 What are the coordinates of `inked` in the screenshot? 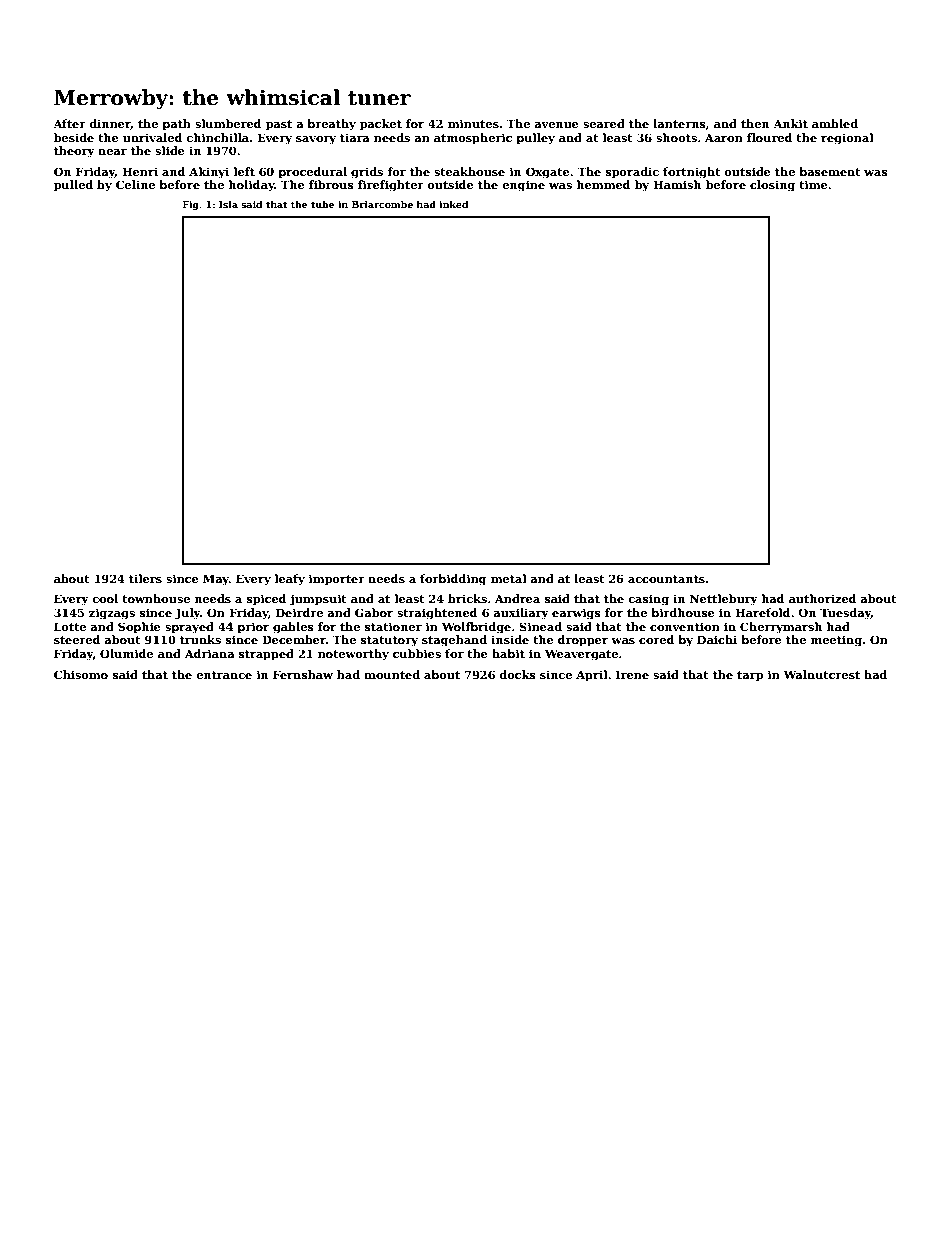 It's located at (453, 204).
